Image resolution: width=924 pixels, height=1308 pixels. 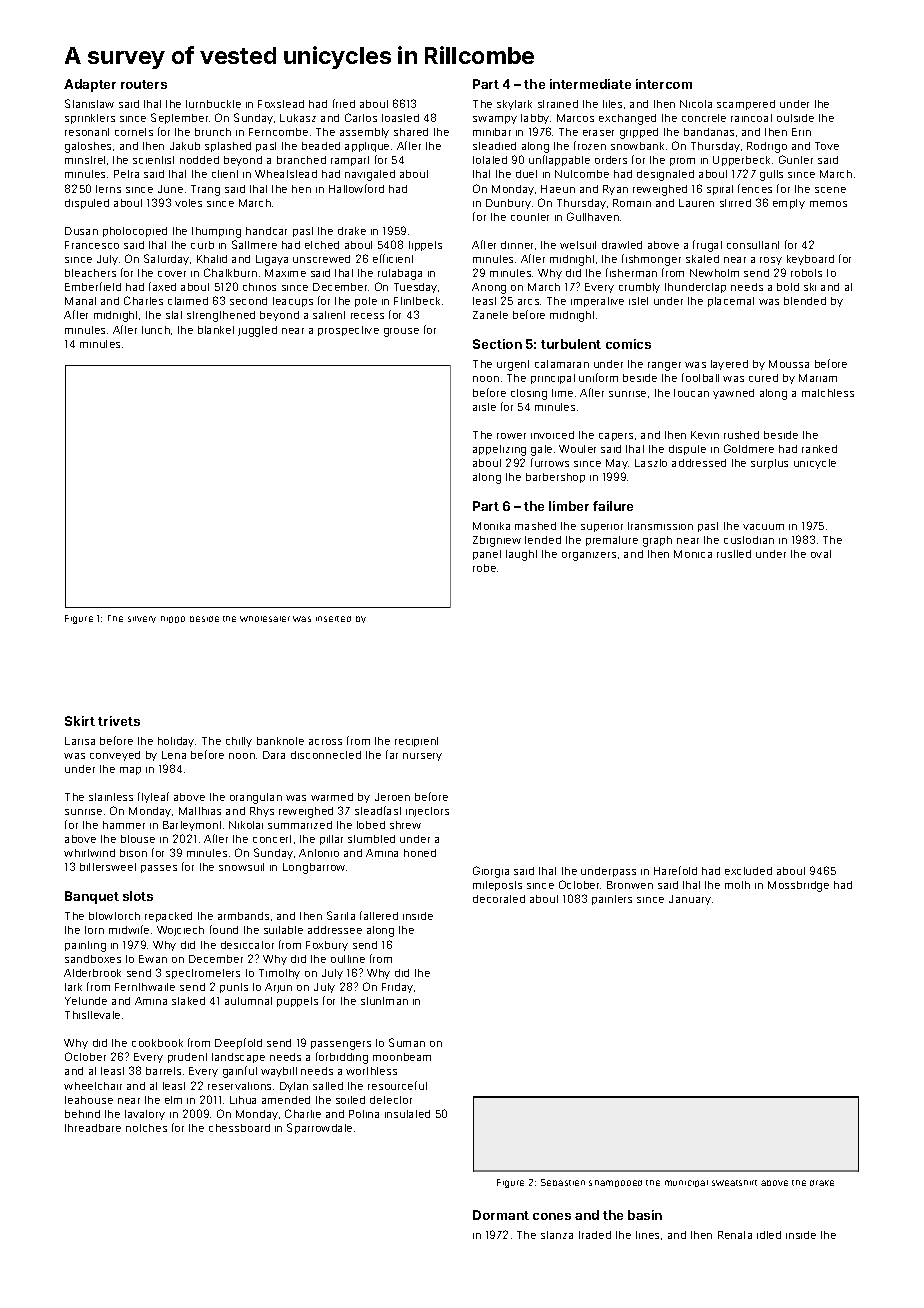 What do you see at coordinates (821, 554) in the page?
I see `oval` at bounding box center [821, 554].
